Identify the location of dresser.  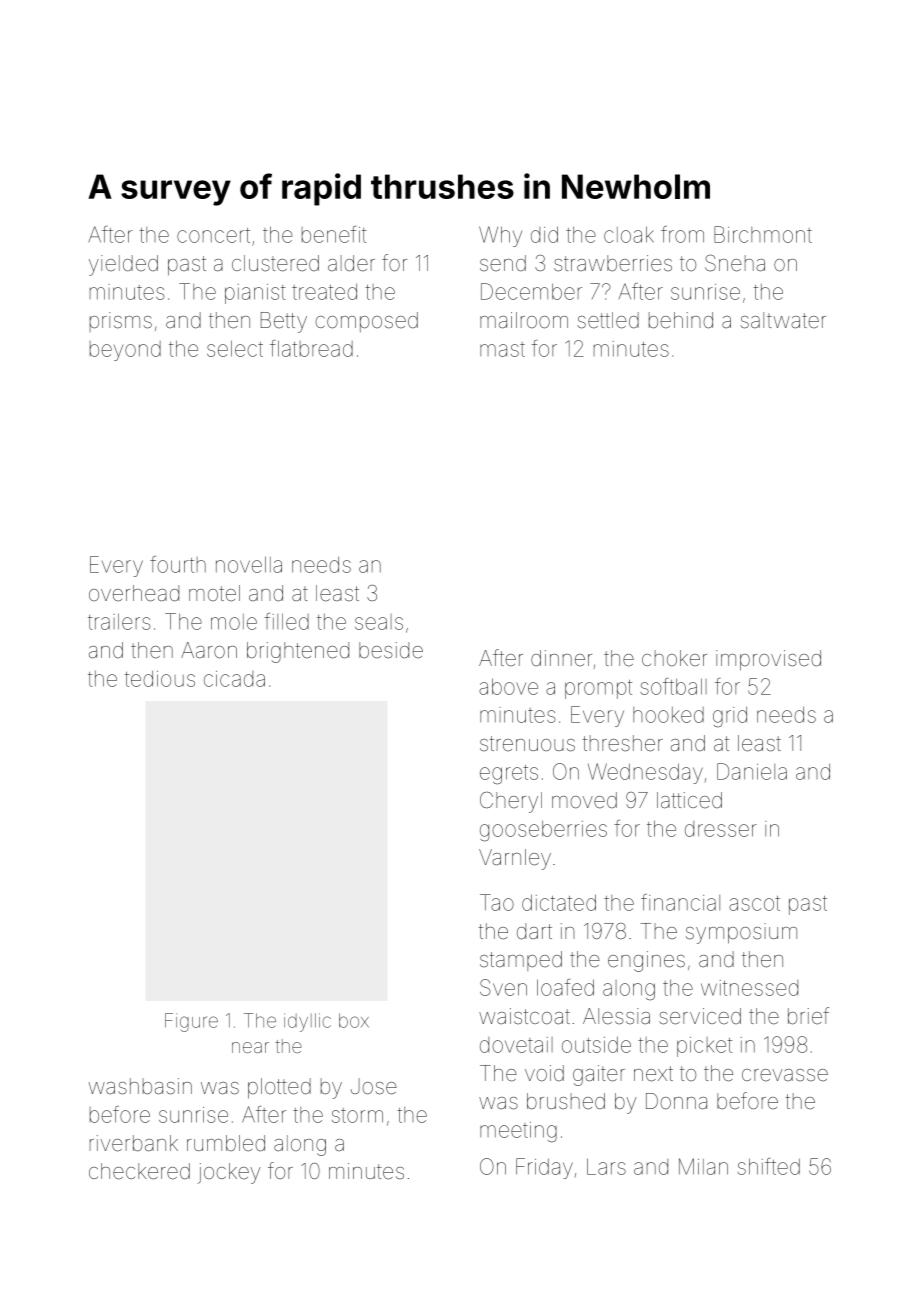
(721, 829).
